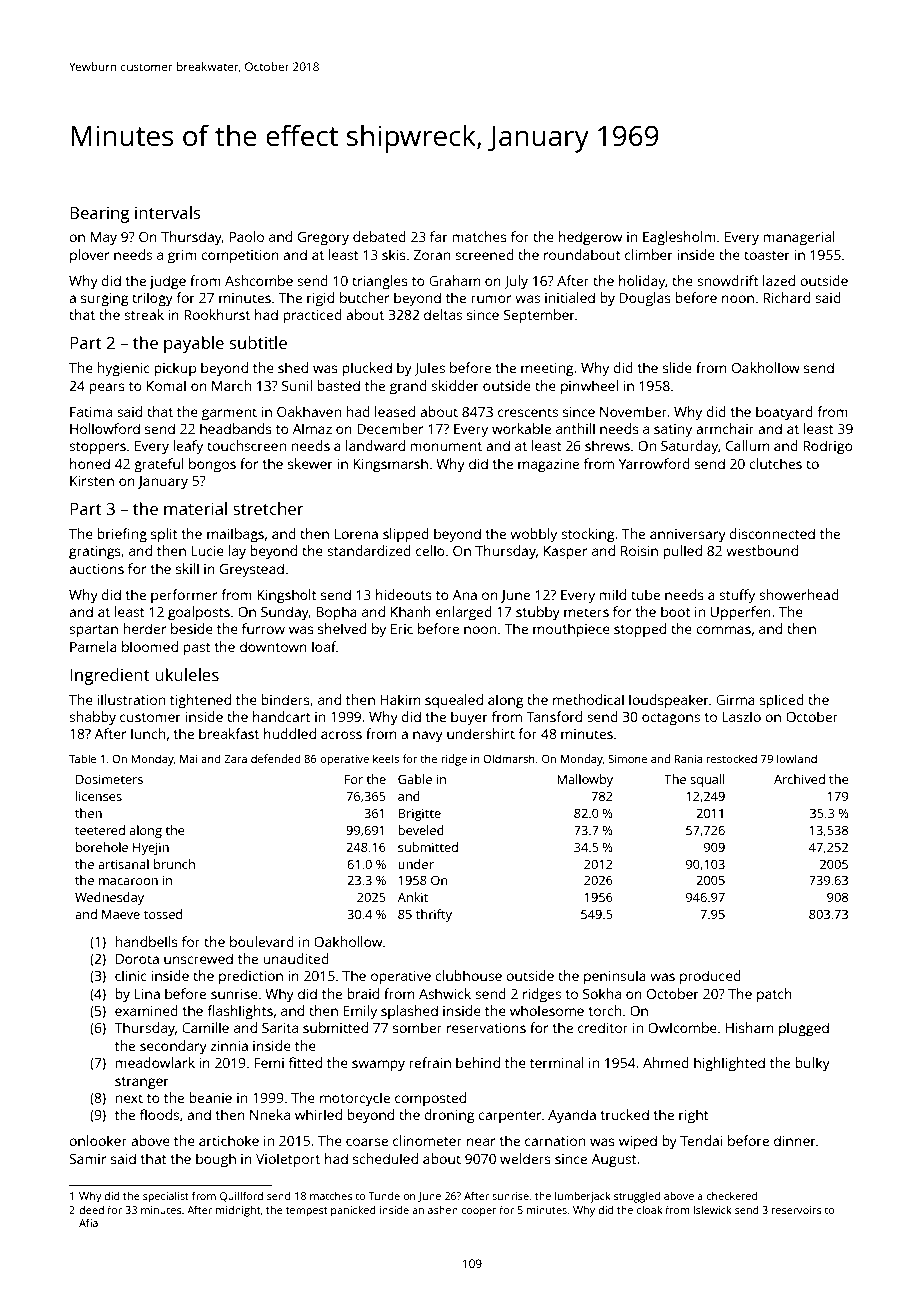  What do you see at coordinates (446, 446) in the page?
I see `monument` at bounding box center [446, 446].
